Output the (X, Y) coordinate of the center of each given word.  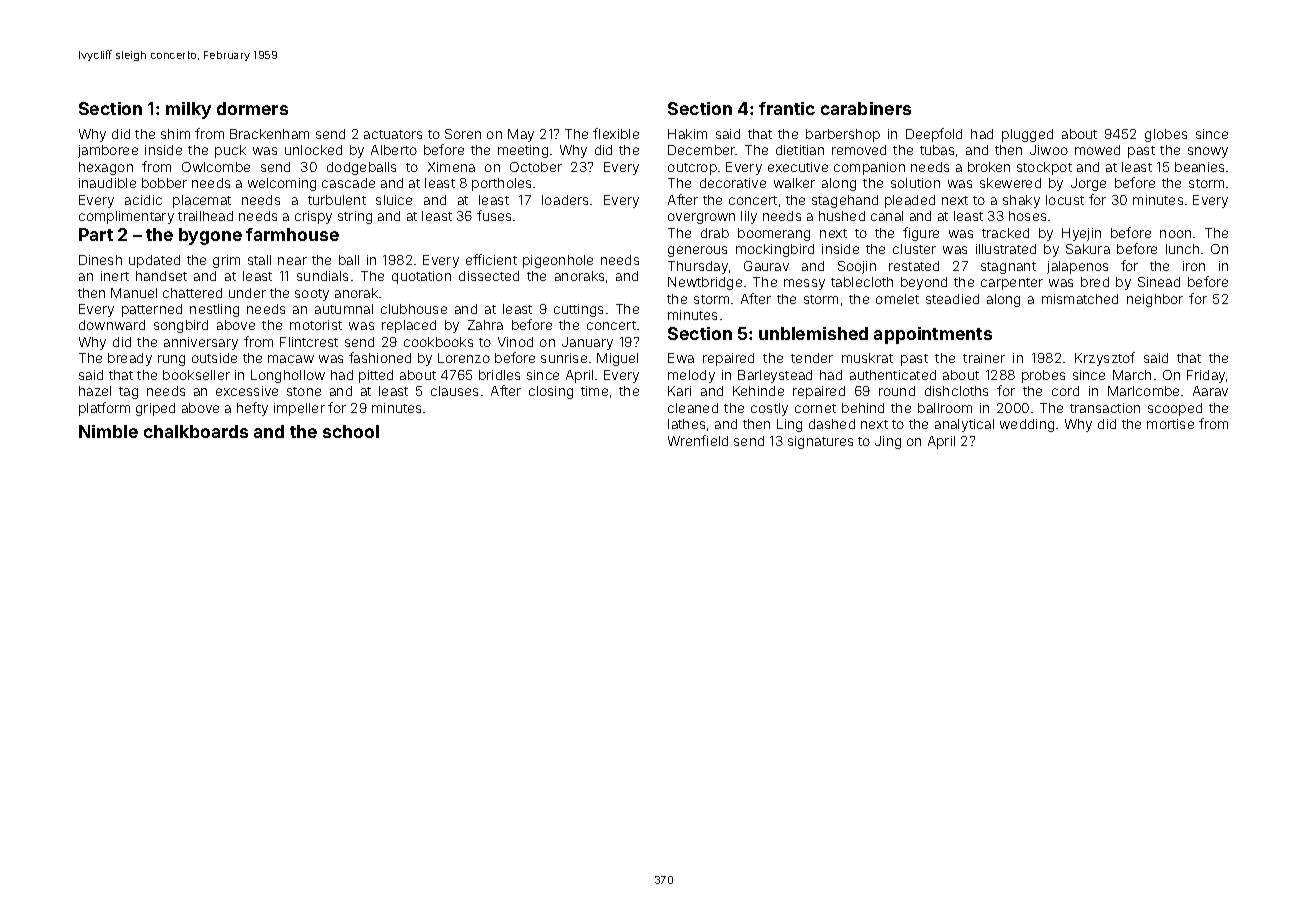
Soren (463, 134)
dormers (252, 108)
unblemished (813, 333)
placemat (202, 201)
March (1132, 375)
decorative (733, 183)
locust (1065, 200)
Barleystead (775, 376)
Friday (1206, 376)
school (351, 431)
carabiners (866, 108)
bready (130, 359)
